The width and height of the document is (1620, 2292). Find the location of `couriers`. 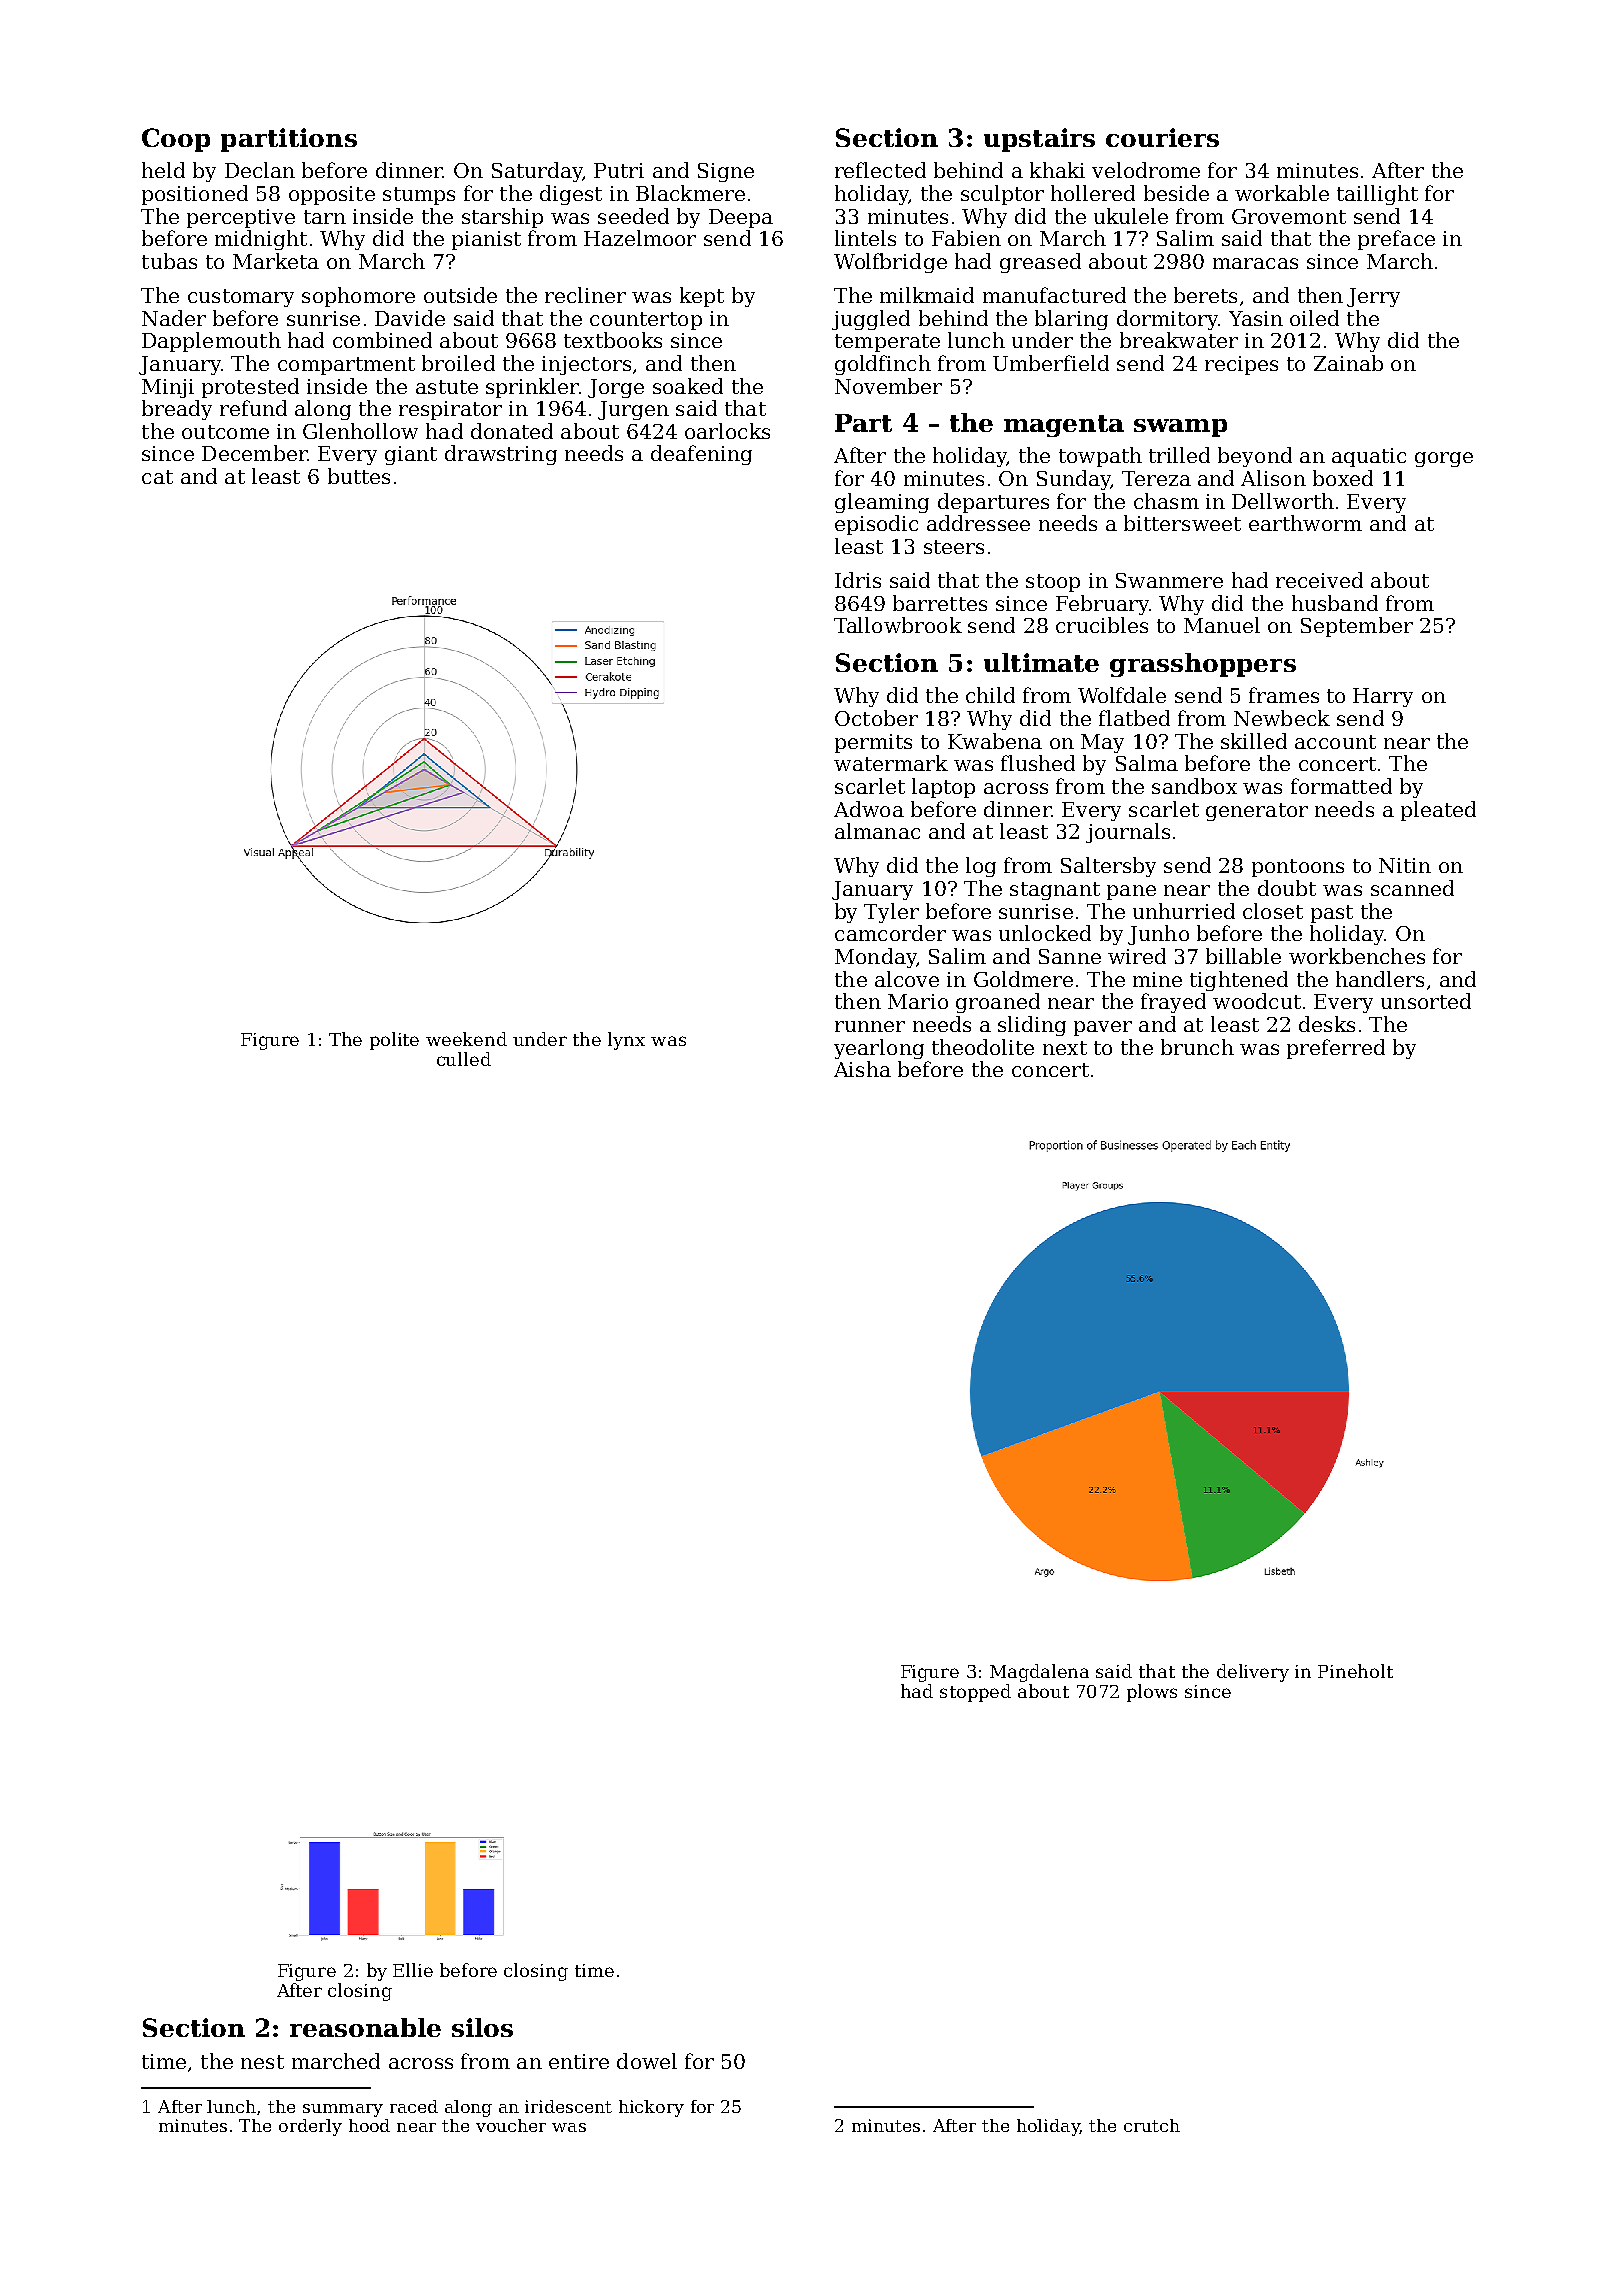

couriers is located at coordinates (1162, 137).
